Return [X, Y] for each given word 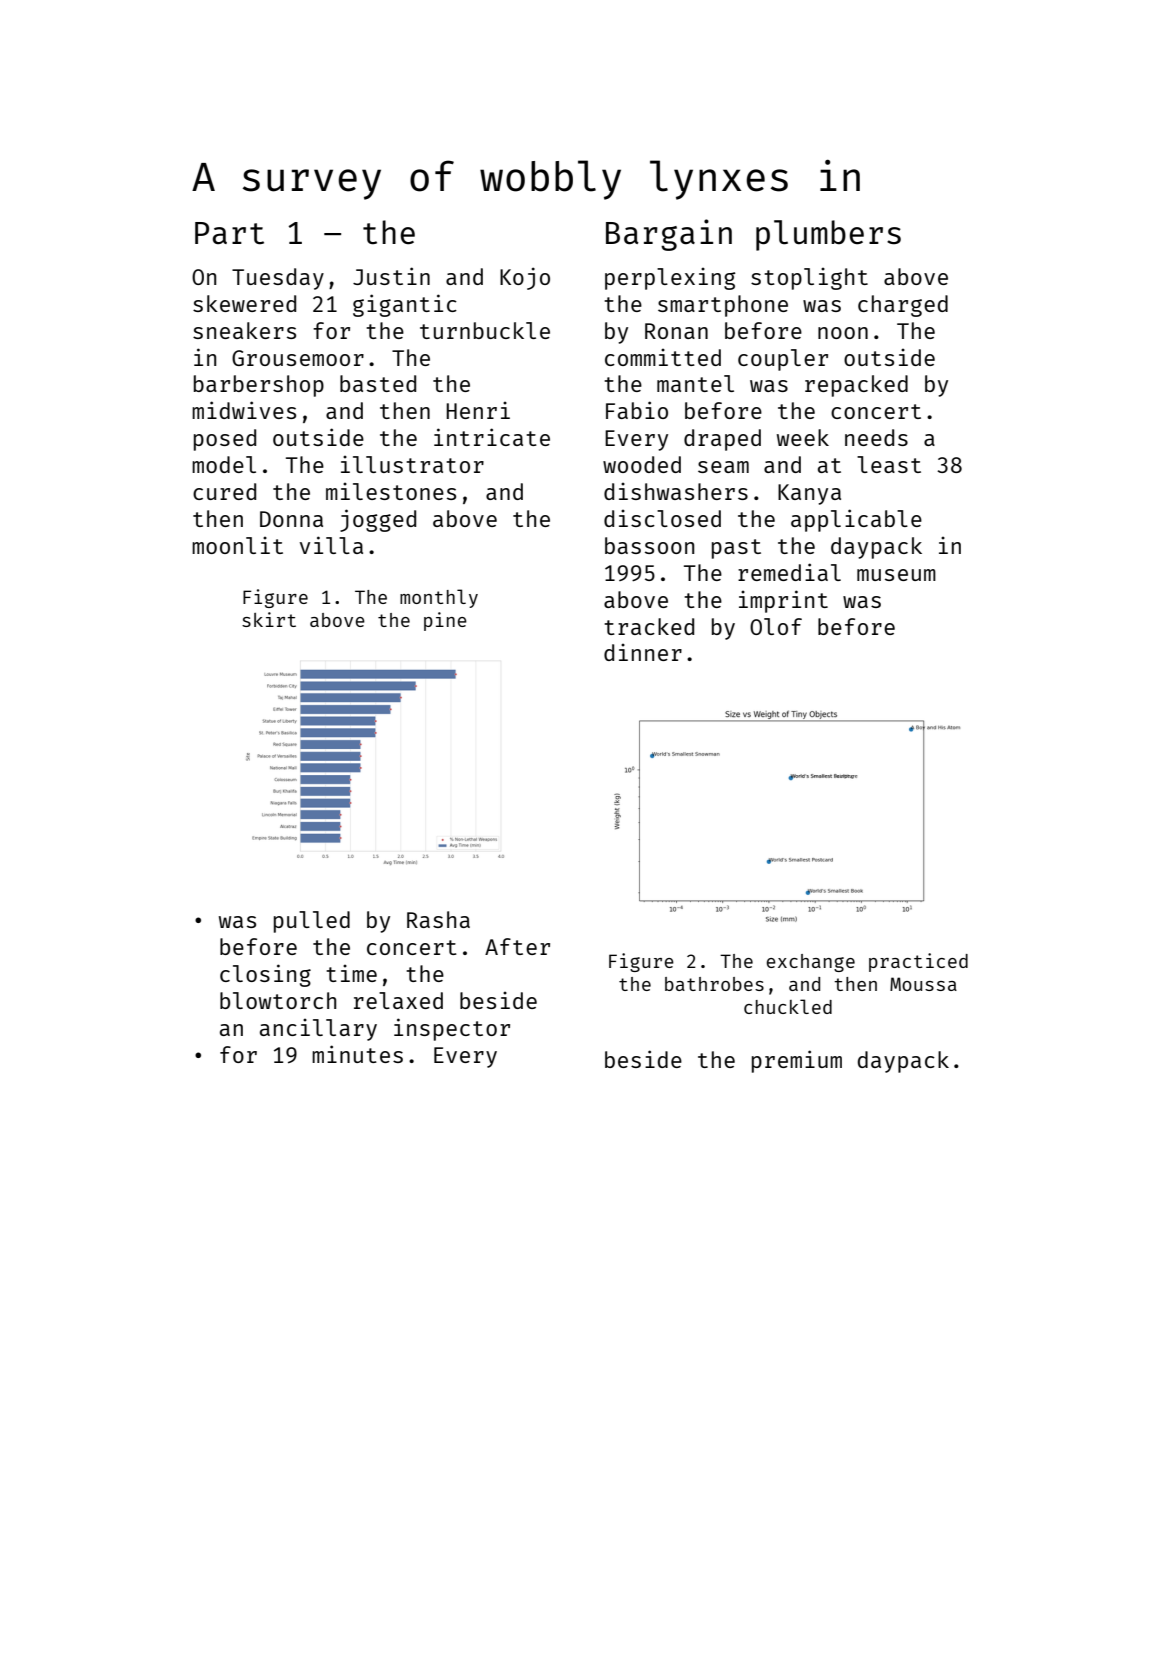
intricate [492, 437]
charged [903, 306]
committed [663, 357]
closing [265, 975]
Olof [776, 626]
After [517, 946]
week [803, 437]
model [224, 464]
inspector [452, 1029]
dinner [643, 652]
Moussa [923, 984]
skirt [269, 619]
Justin [391, 276]
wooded [642, 464]
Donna [291, 519]
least [889, 464]
